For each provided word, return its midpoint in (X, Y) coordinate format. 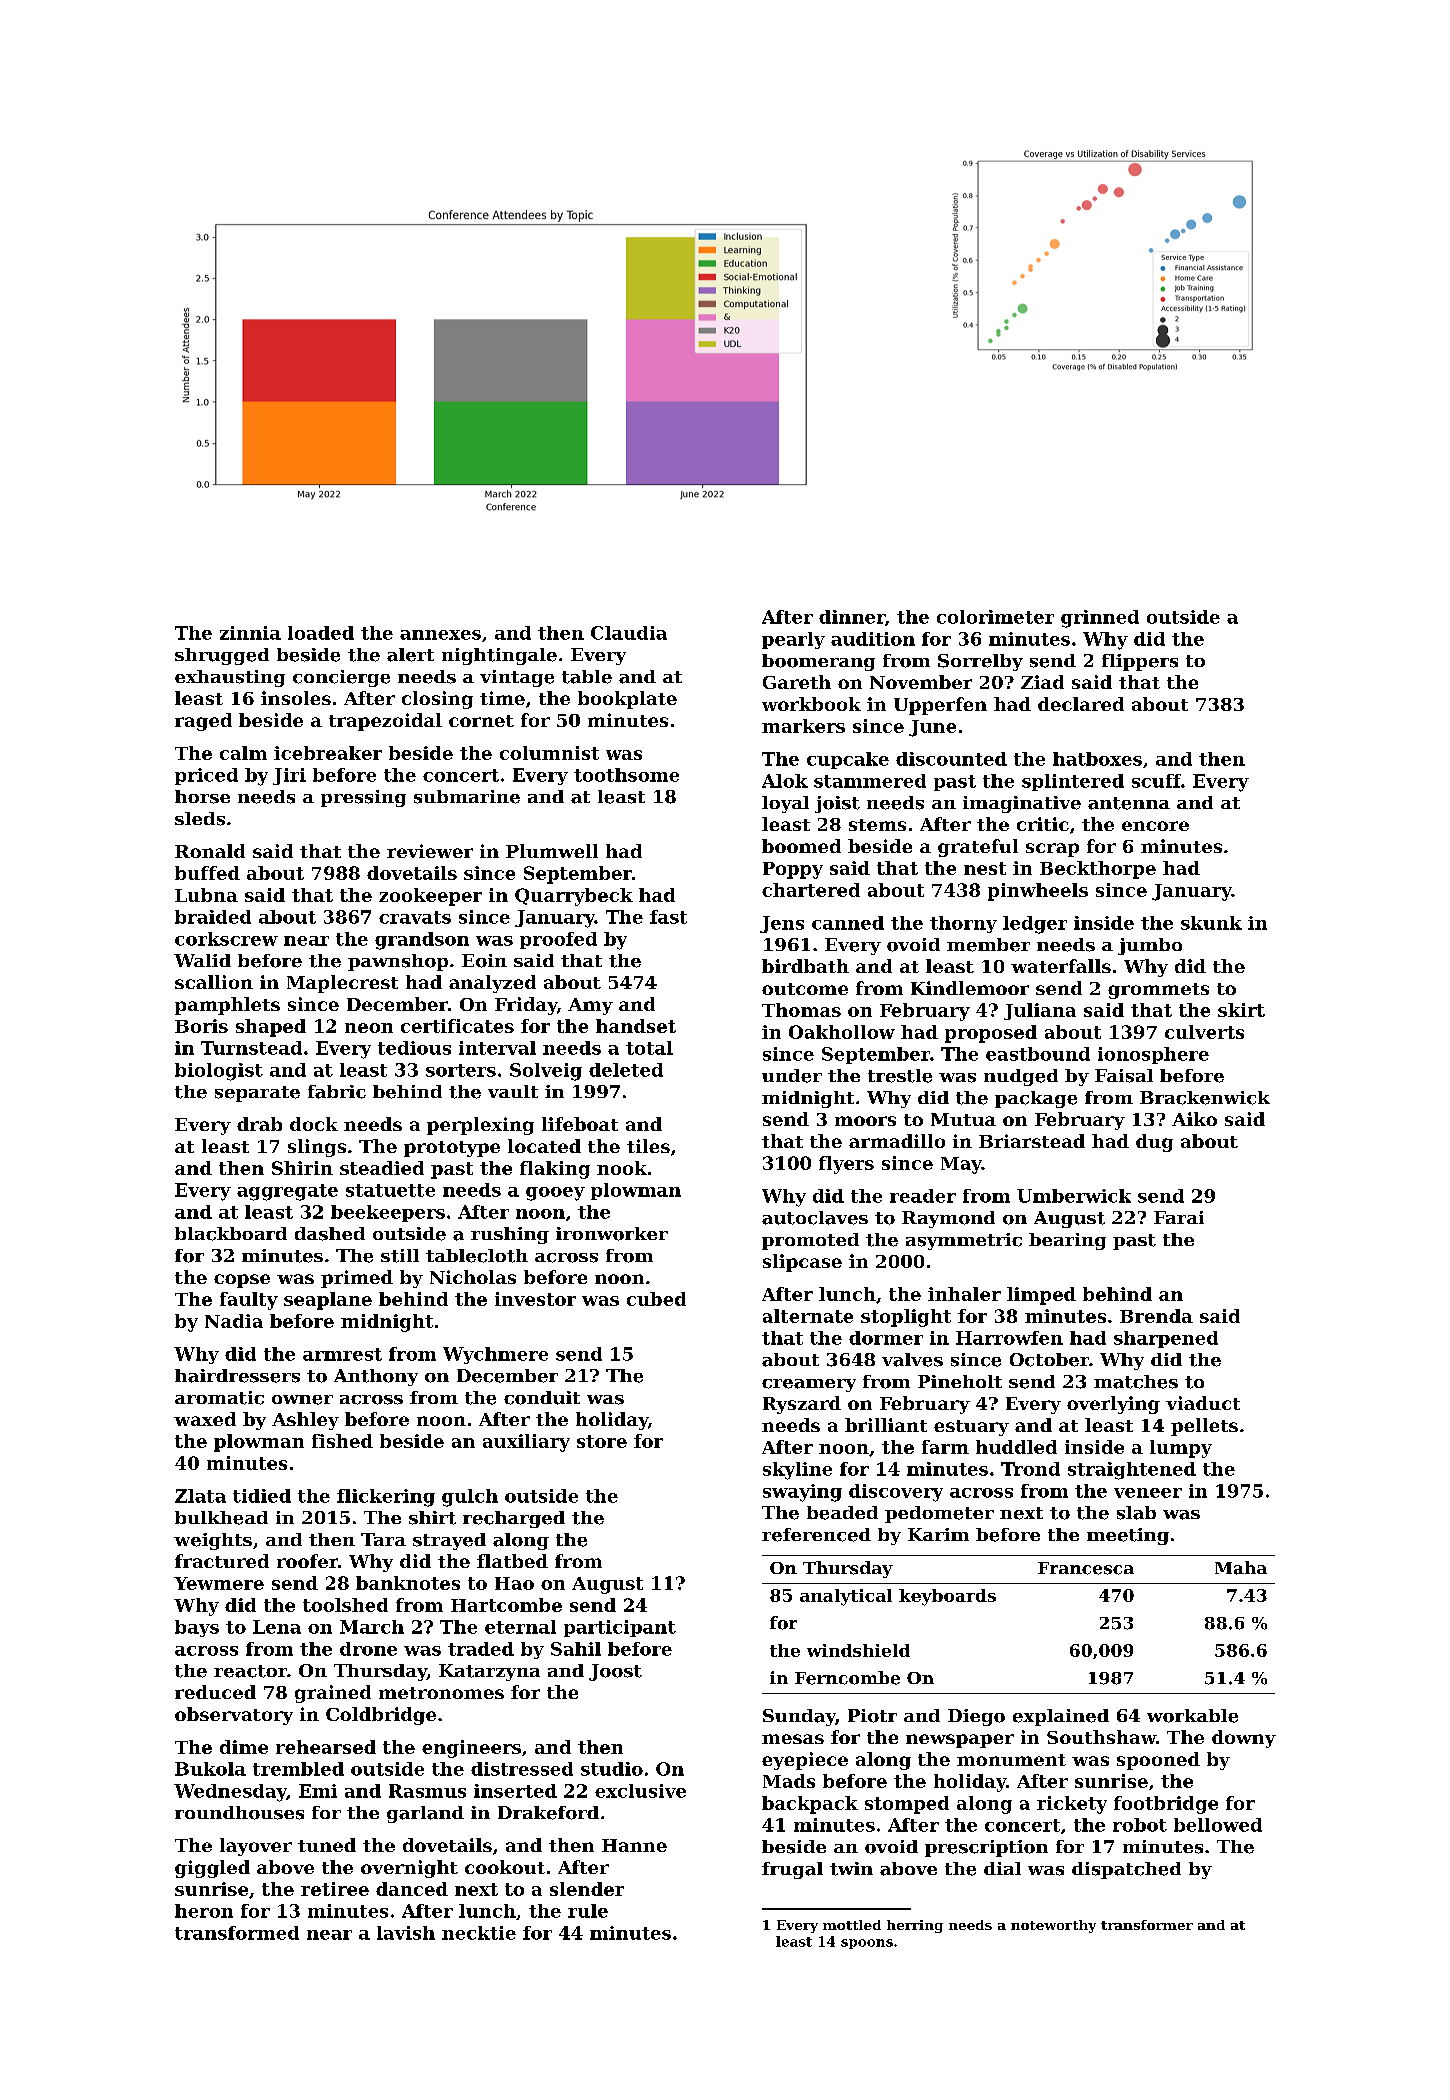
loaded (321, 633)
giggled (212, 1869)
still (400, 1256)
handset (636, 1026)
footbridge (1166, 1805)
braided (213, 917)
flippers (1140, 662)
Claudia (629, 633)
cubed (656, 1299)
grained (333, 1694)
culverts (1204, 1032)
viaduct (1203, 1403)
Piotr (872, 1716)
